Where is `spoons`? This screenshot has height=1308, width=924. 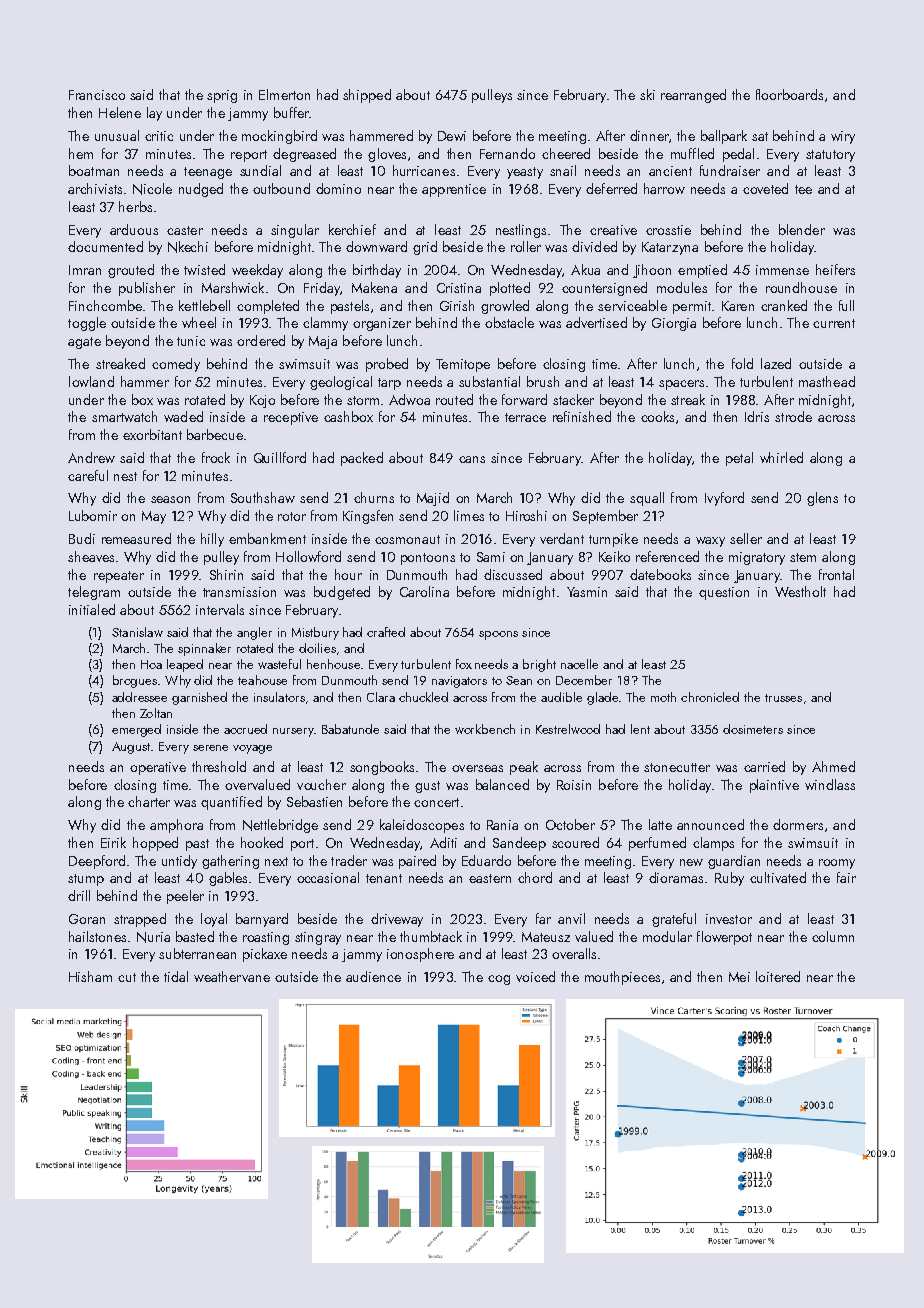
spoons is located at coordinates (498, 635).
